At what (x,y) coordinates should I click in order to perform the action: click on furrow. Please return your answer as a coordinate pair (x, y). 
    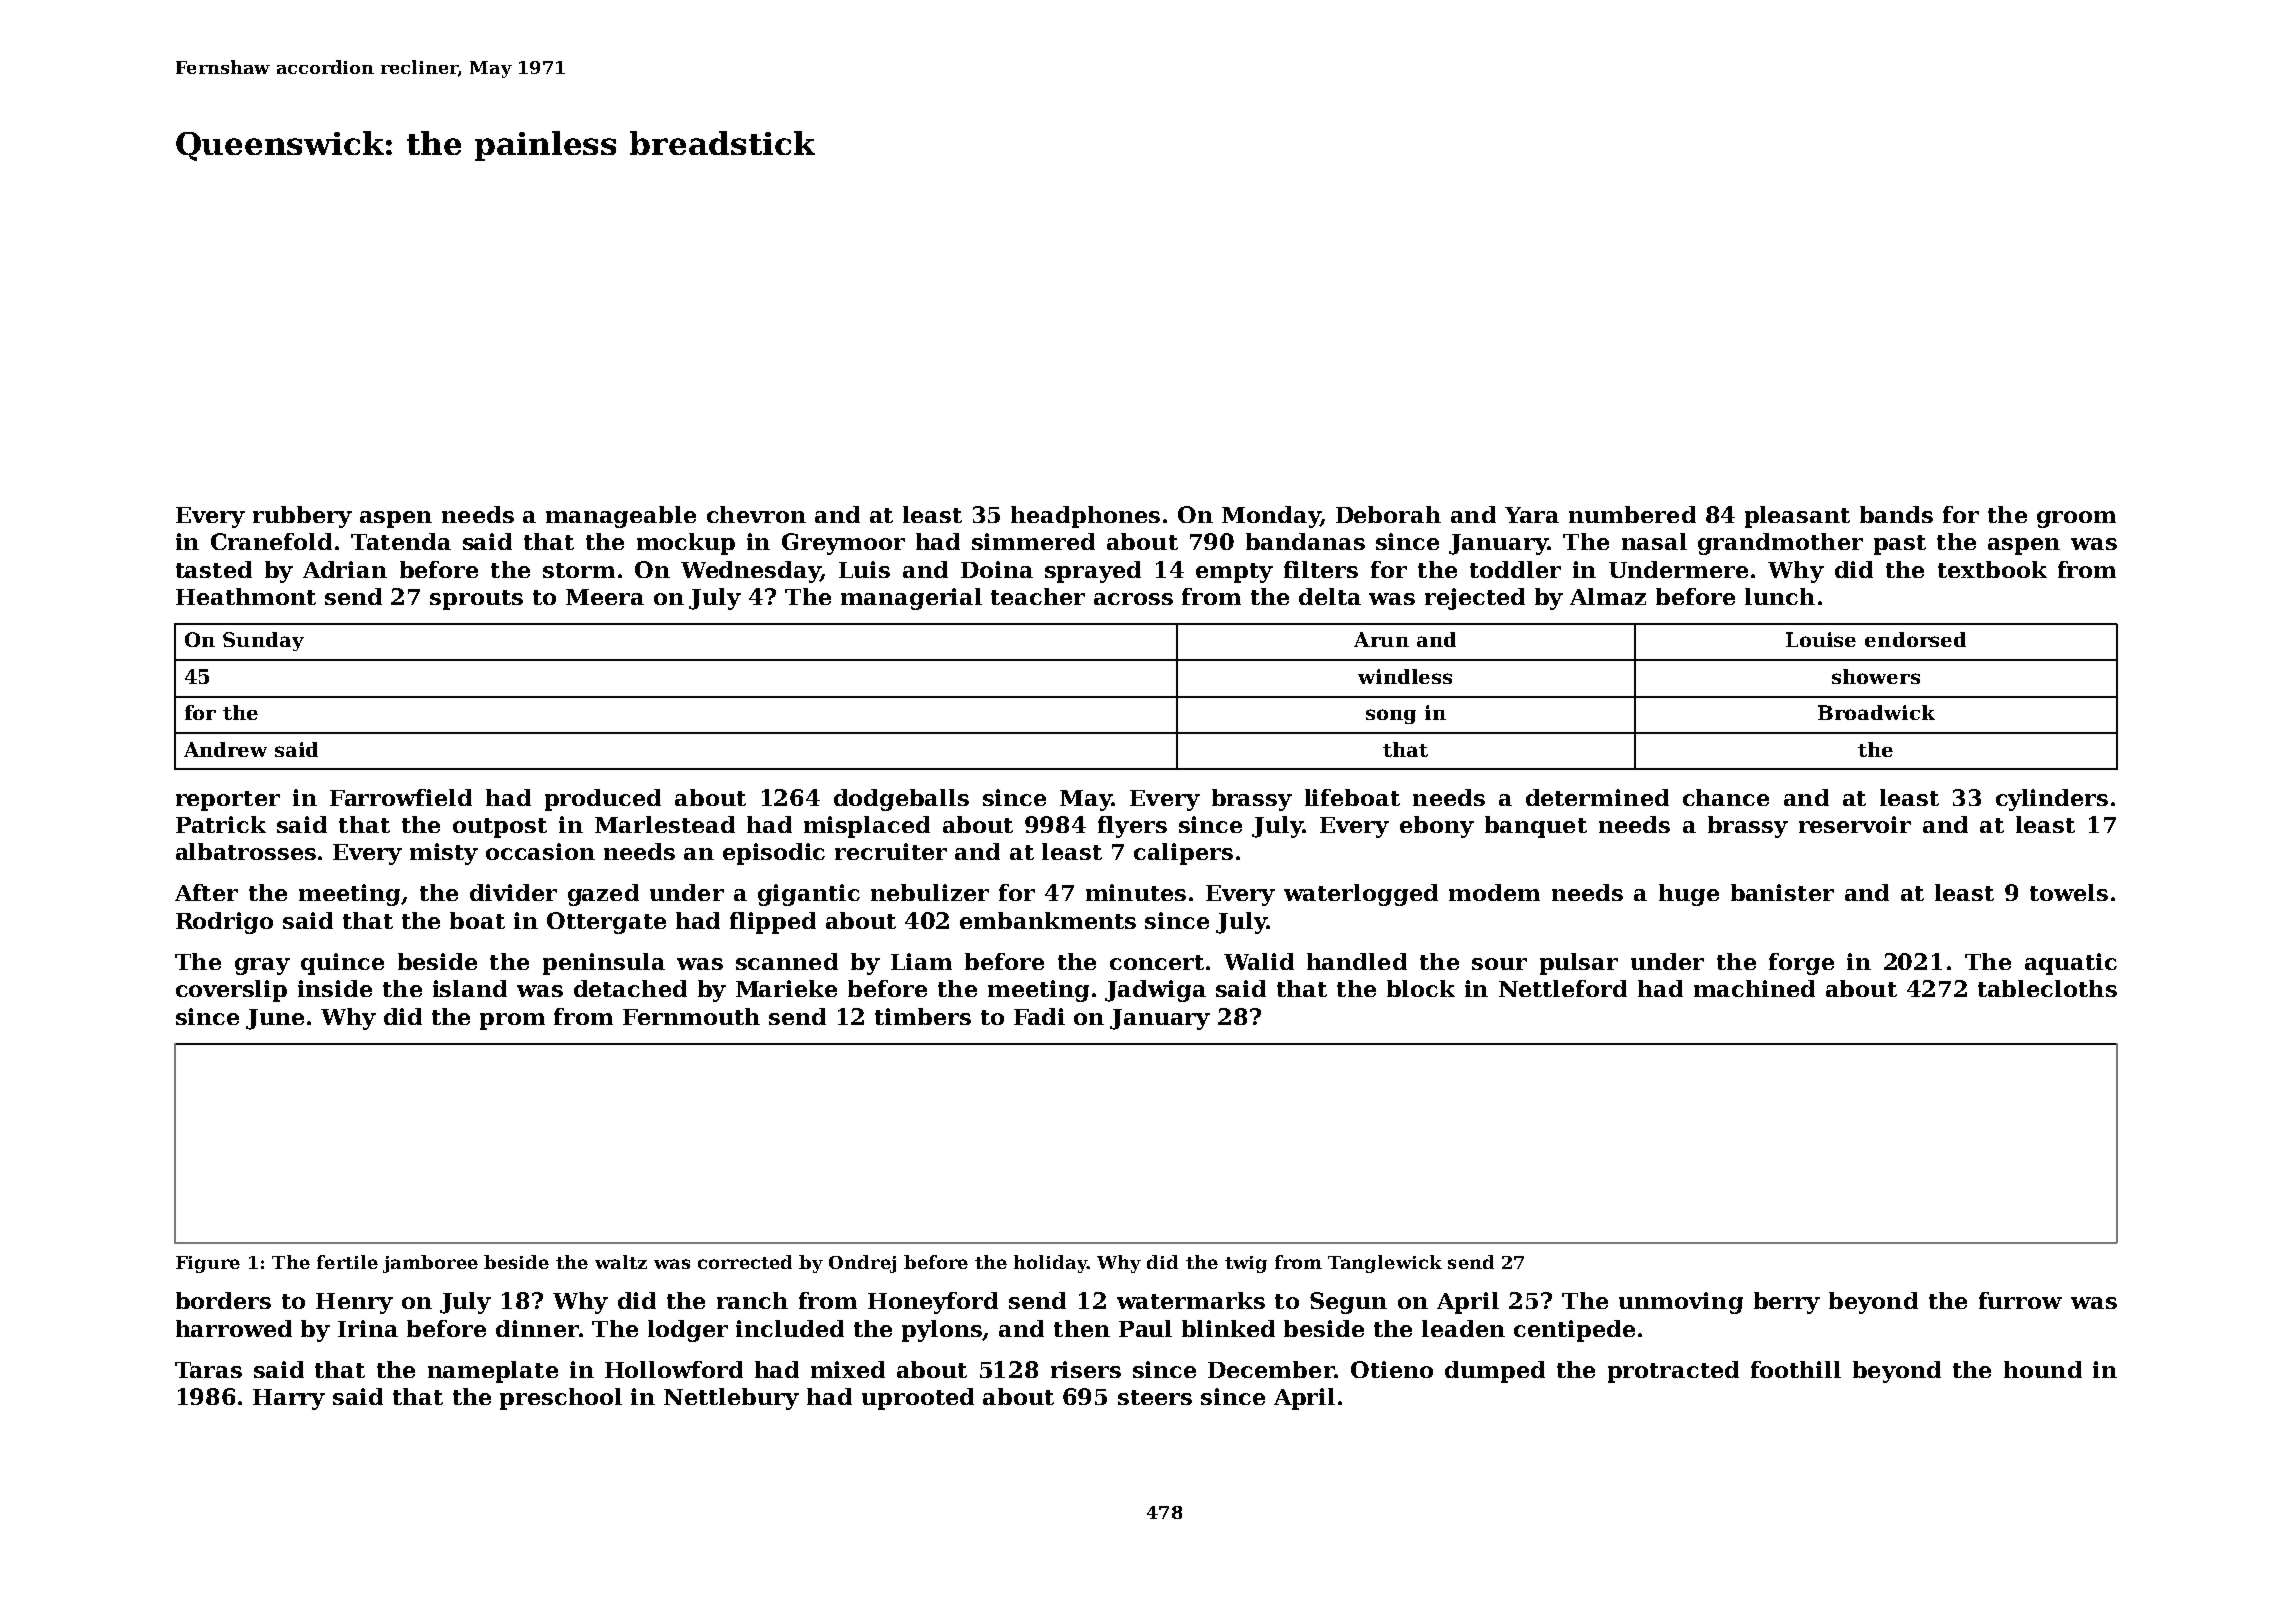
    Looking at the image, I should click on (2020, 1300).
